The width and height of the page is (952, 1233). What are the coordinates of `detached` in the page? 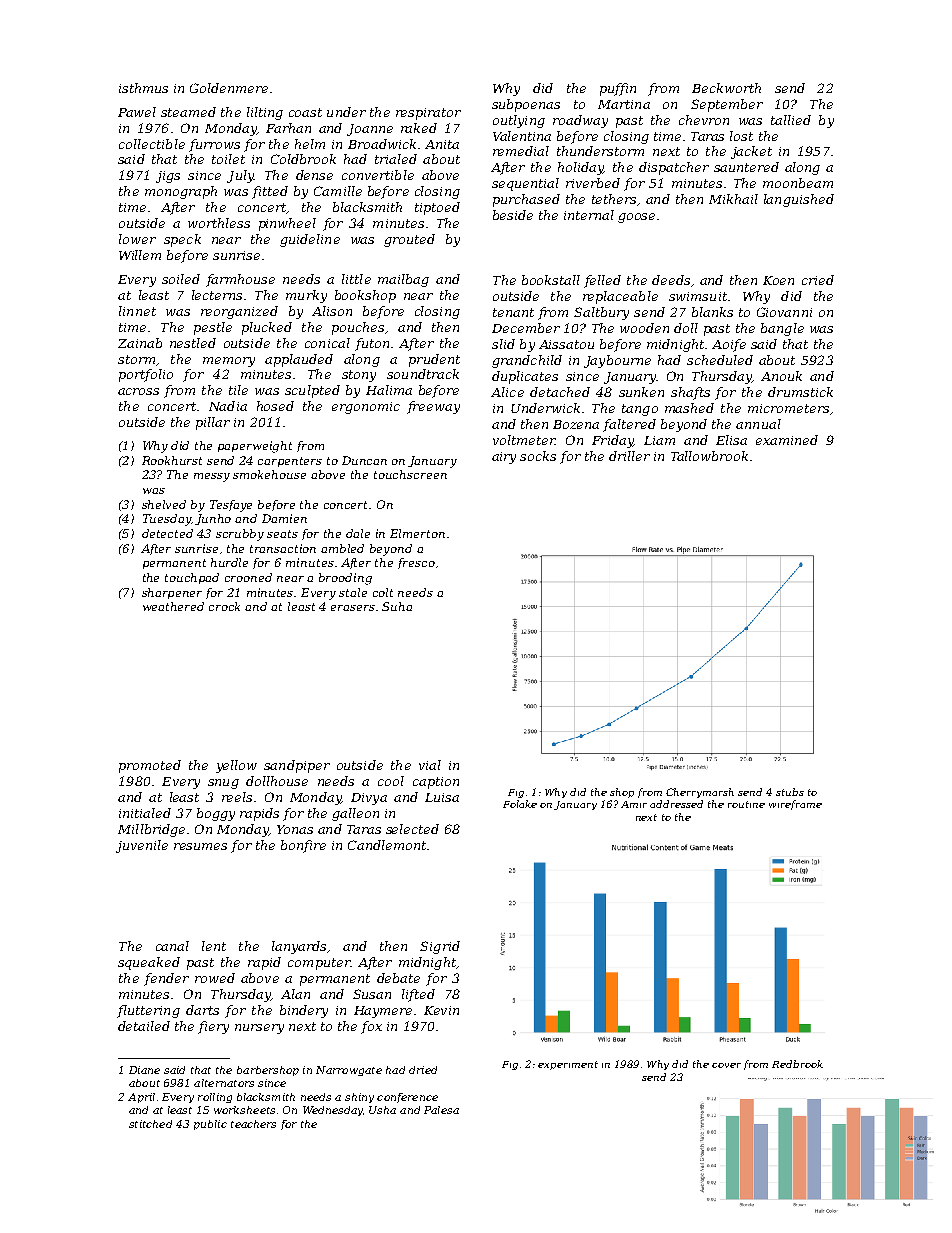 It's located at (560, 392).
